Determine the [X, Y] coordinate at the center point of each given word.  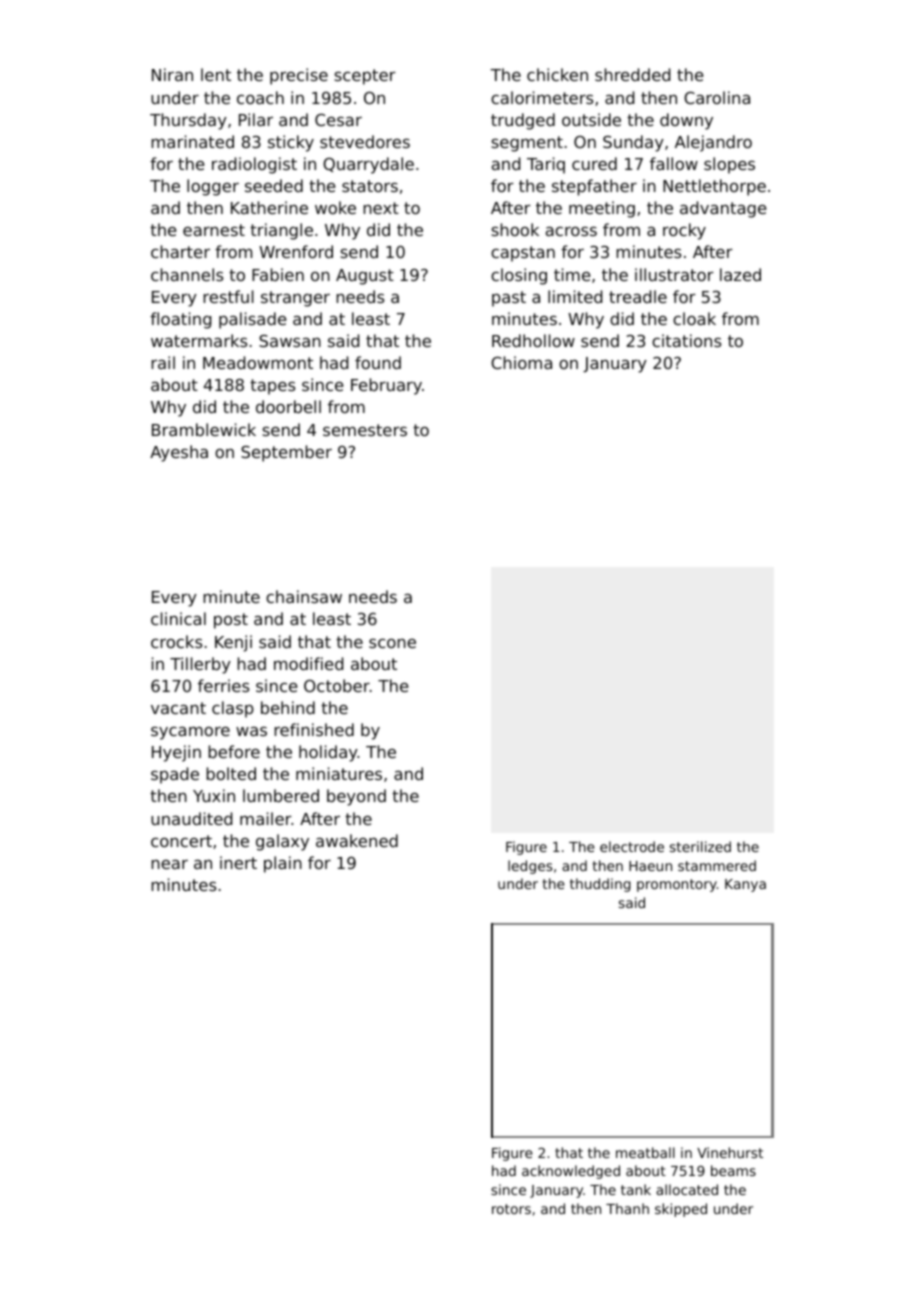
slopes [729, 165]
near [169, 864]
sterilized [700, 846]
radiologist [254, 165]
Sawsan [290, 341]
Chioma [521, 362]
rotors [511, 1209]
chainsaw [304, 596]
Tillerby [200, 665]
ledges [530, 867]
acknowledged [571, 1172]
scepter [365, 77]
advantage [723, 209]
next [381, 208]
